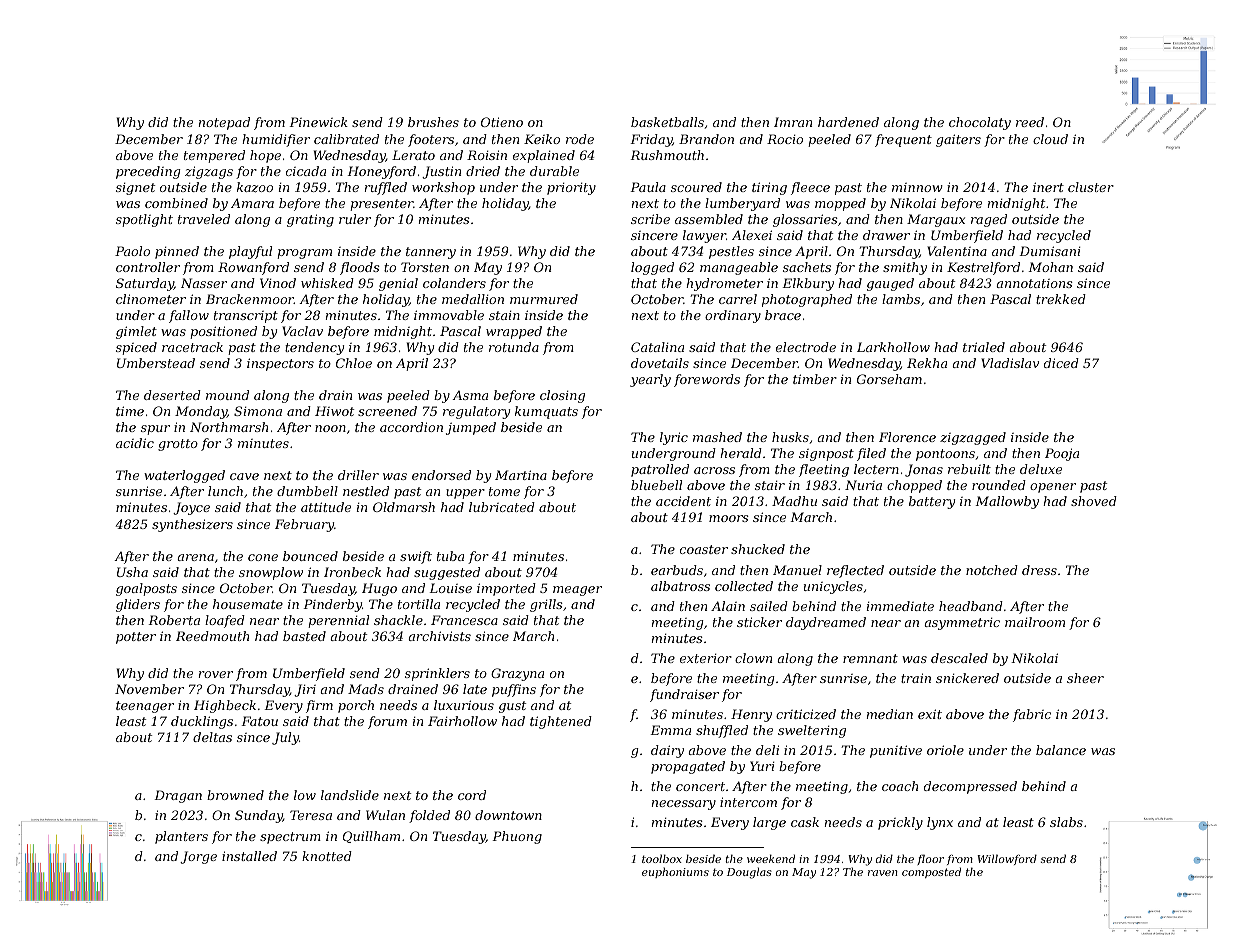  Describe the element at coordinates (833, 587) in the image. I see `unicycles` at that location.
